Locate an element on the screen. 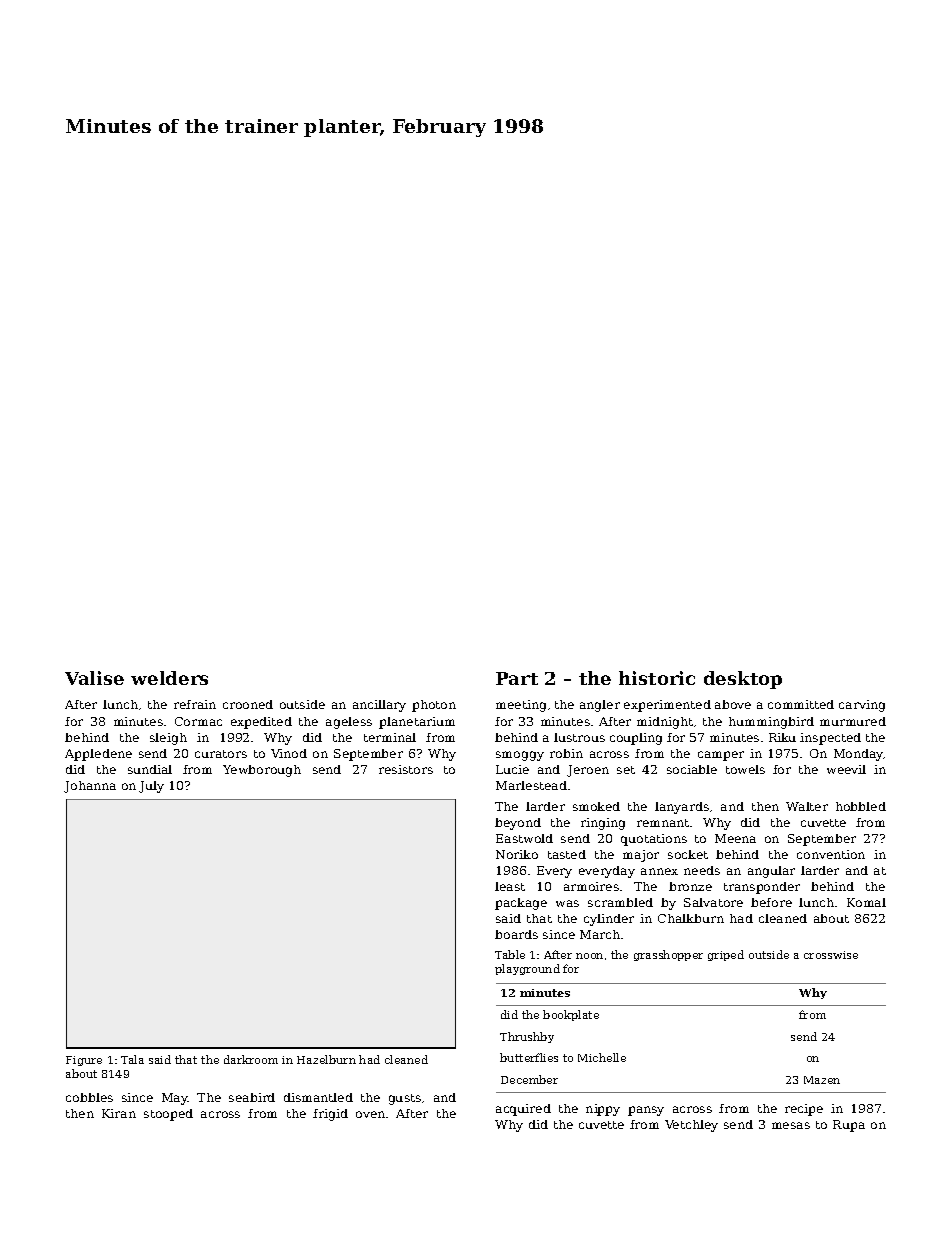 The height and width of the screenshot is (1233, 952). sleigh is located at coordinates (168, 739).
